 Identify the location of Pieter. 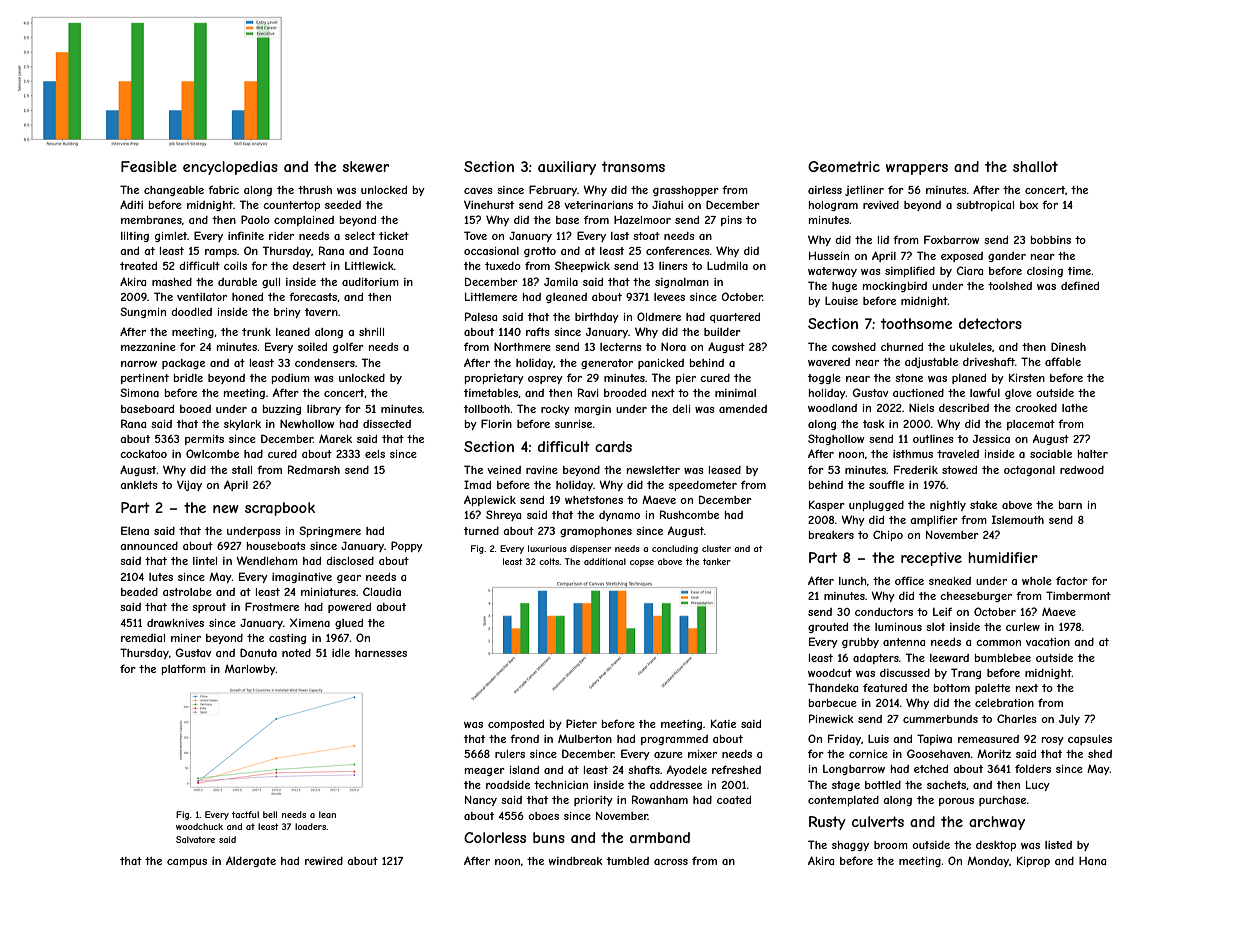
(581, 723).
